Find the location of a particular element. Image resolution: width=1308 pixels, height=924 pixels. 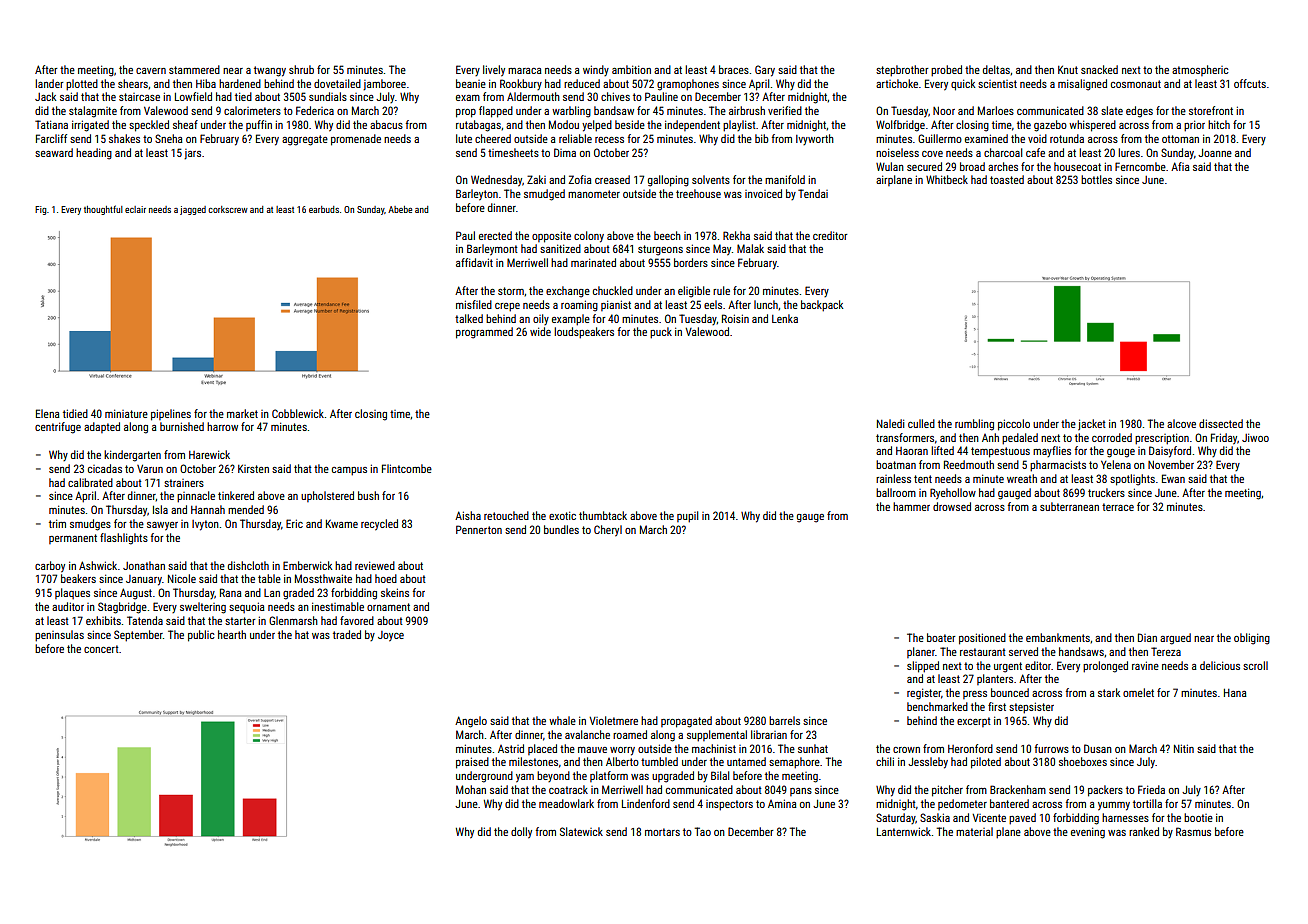

Tereza is located at coordinates (1166, 651).
